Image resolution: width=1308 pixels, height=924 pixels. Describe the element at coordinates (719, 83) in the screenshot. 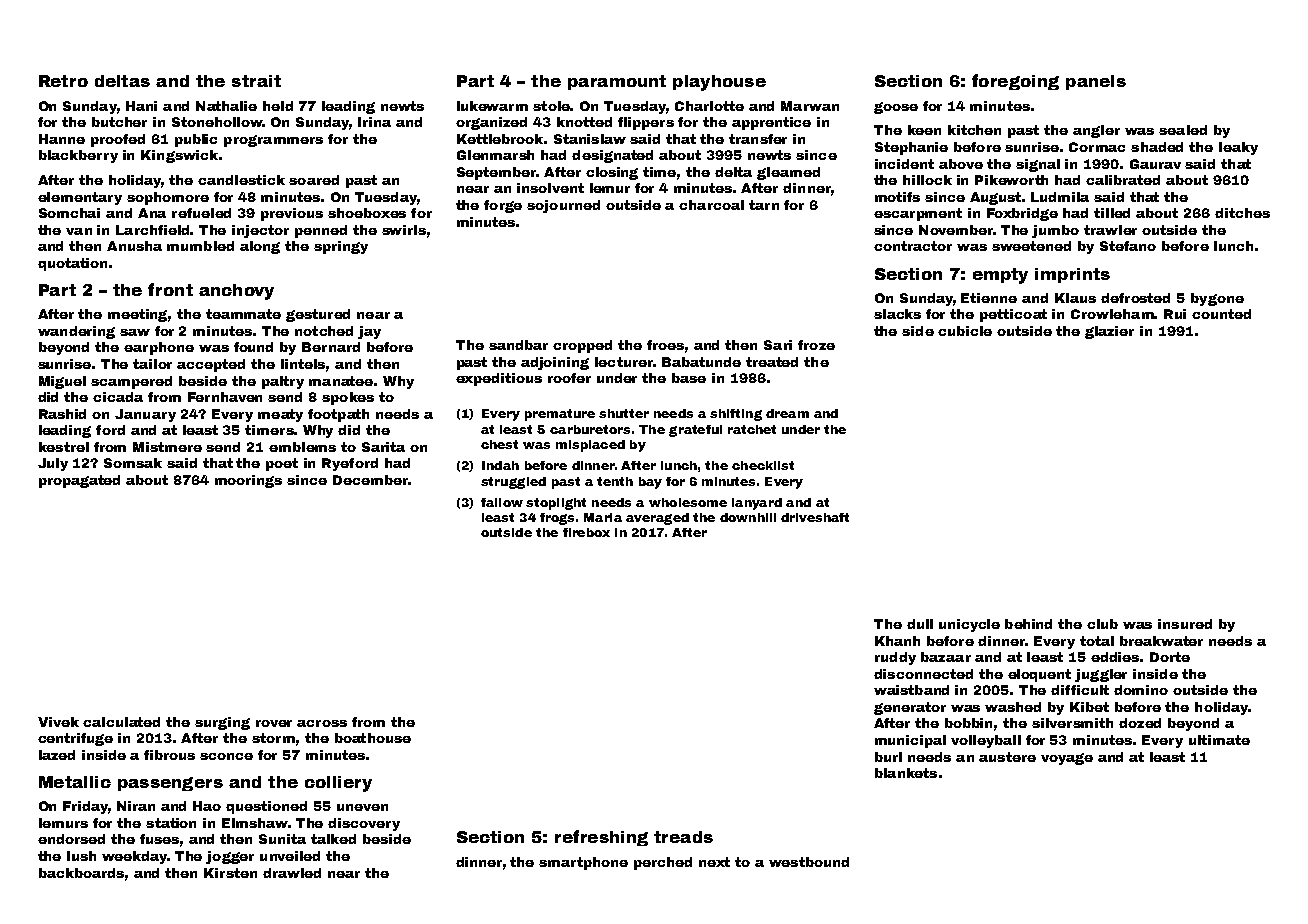

I see `playhouse` at that location.
